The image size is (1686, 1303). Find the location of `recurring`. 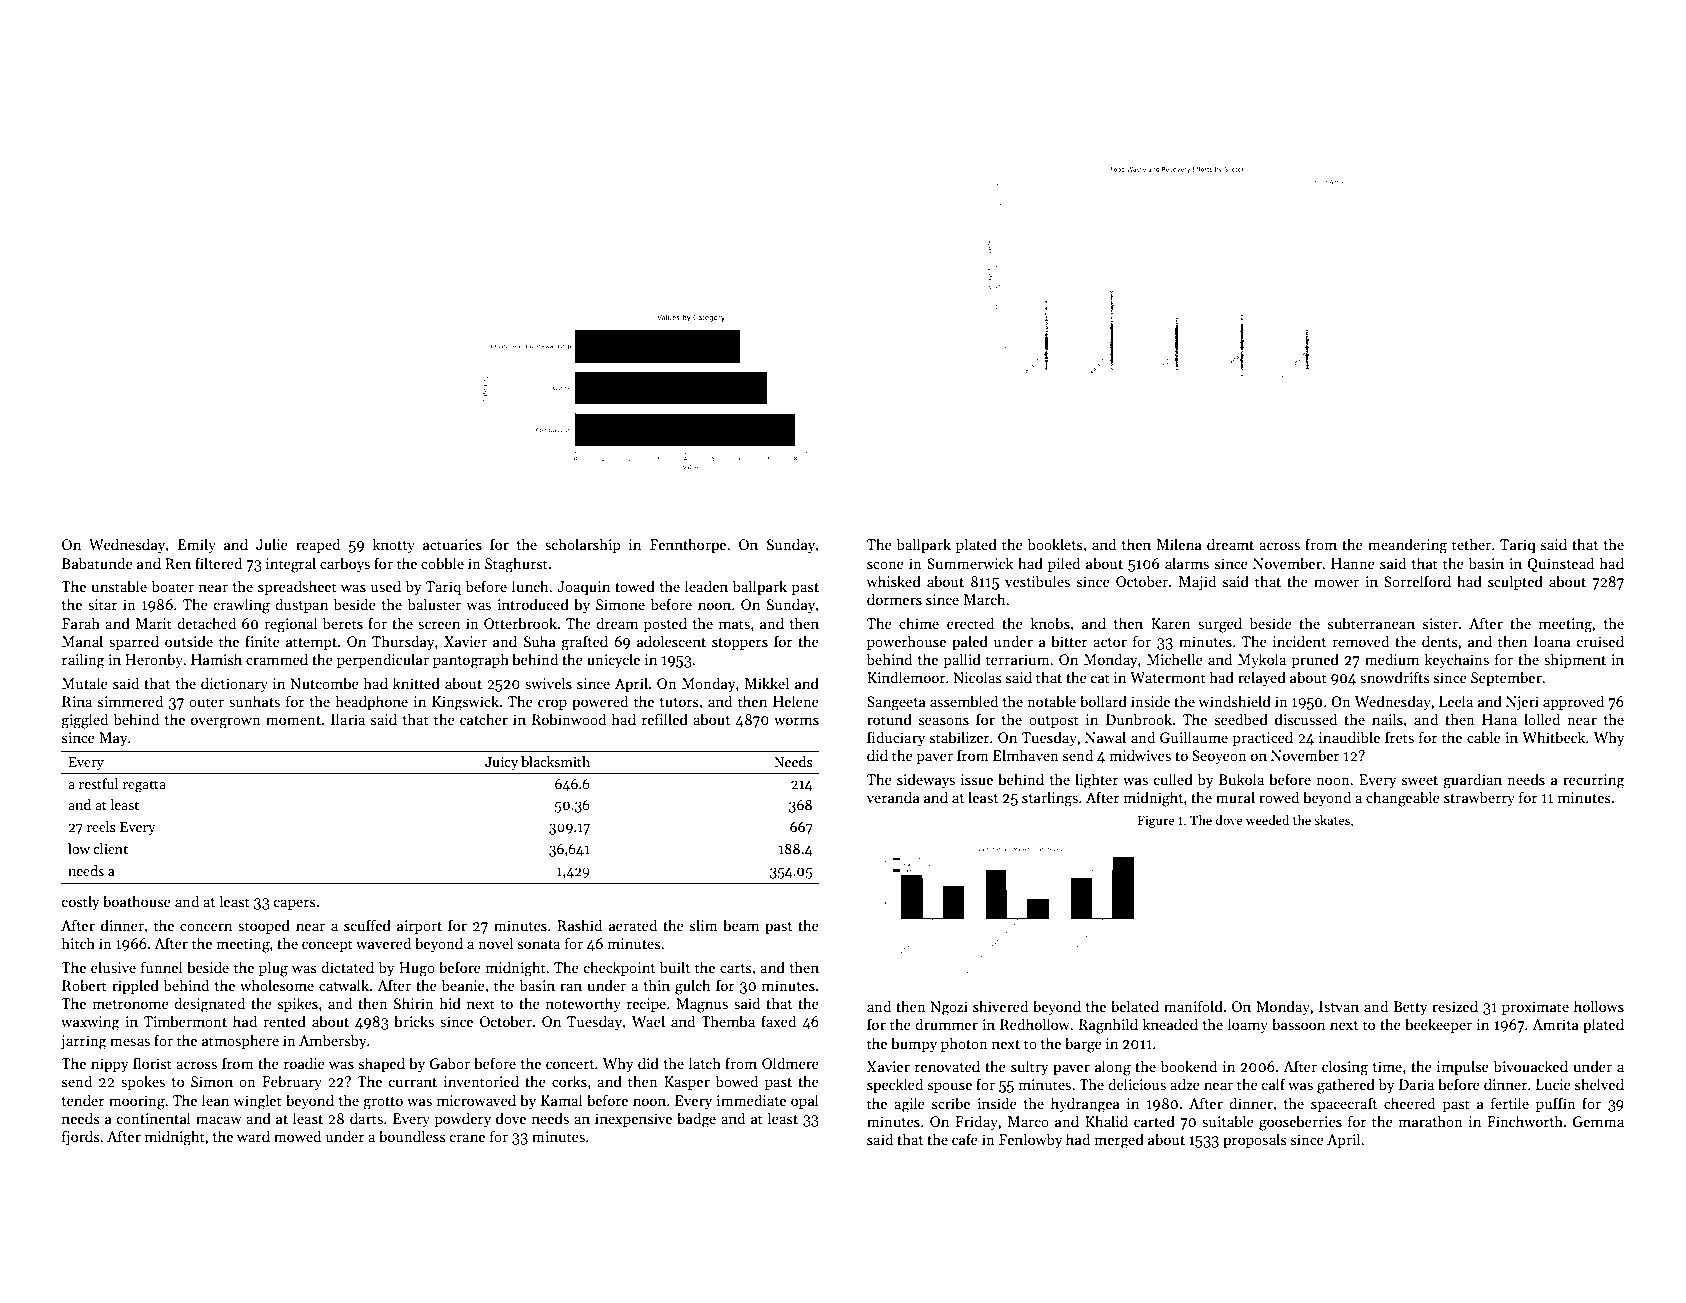

recurring is located at coordinates (1594, 781).
